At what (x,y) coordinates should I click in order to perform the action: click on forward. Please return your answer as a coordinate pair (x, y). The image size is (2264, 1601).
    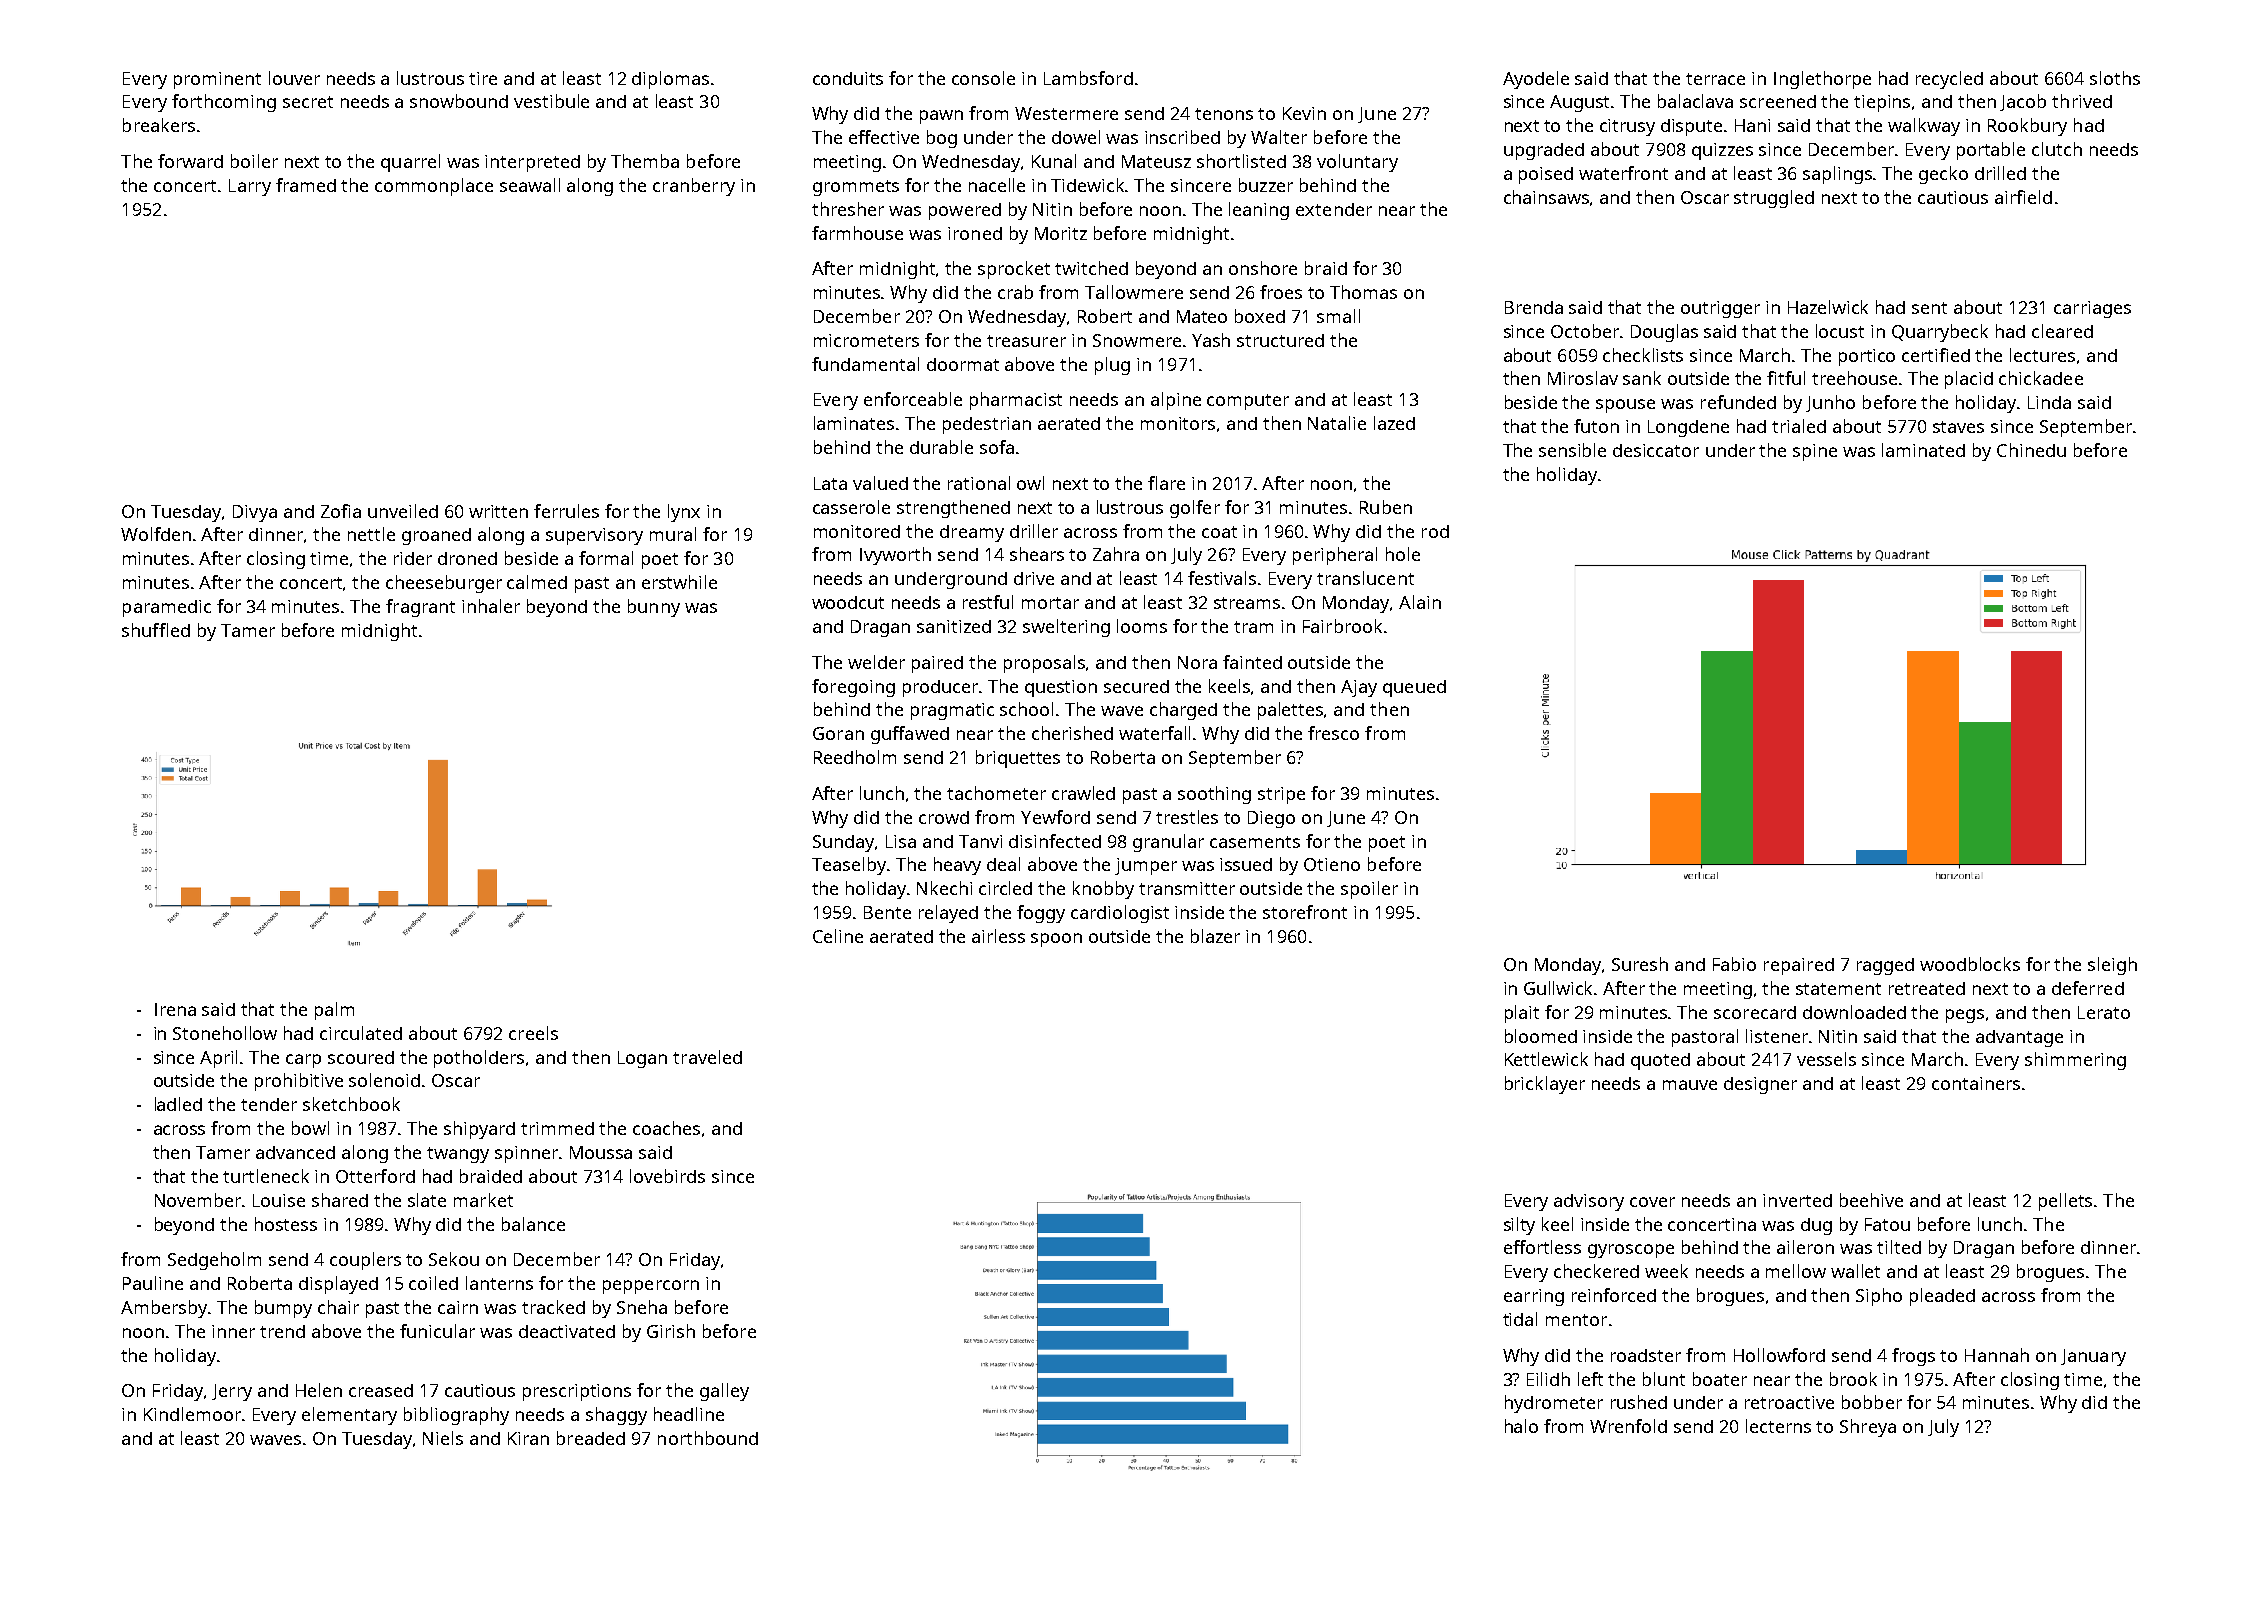
    Looking at the image, I should click on (190, 161).
